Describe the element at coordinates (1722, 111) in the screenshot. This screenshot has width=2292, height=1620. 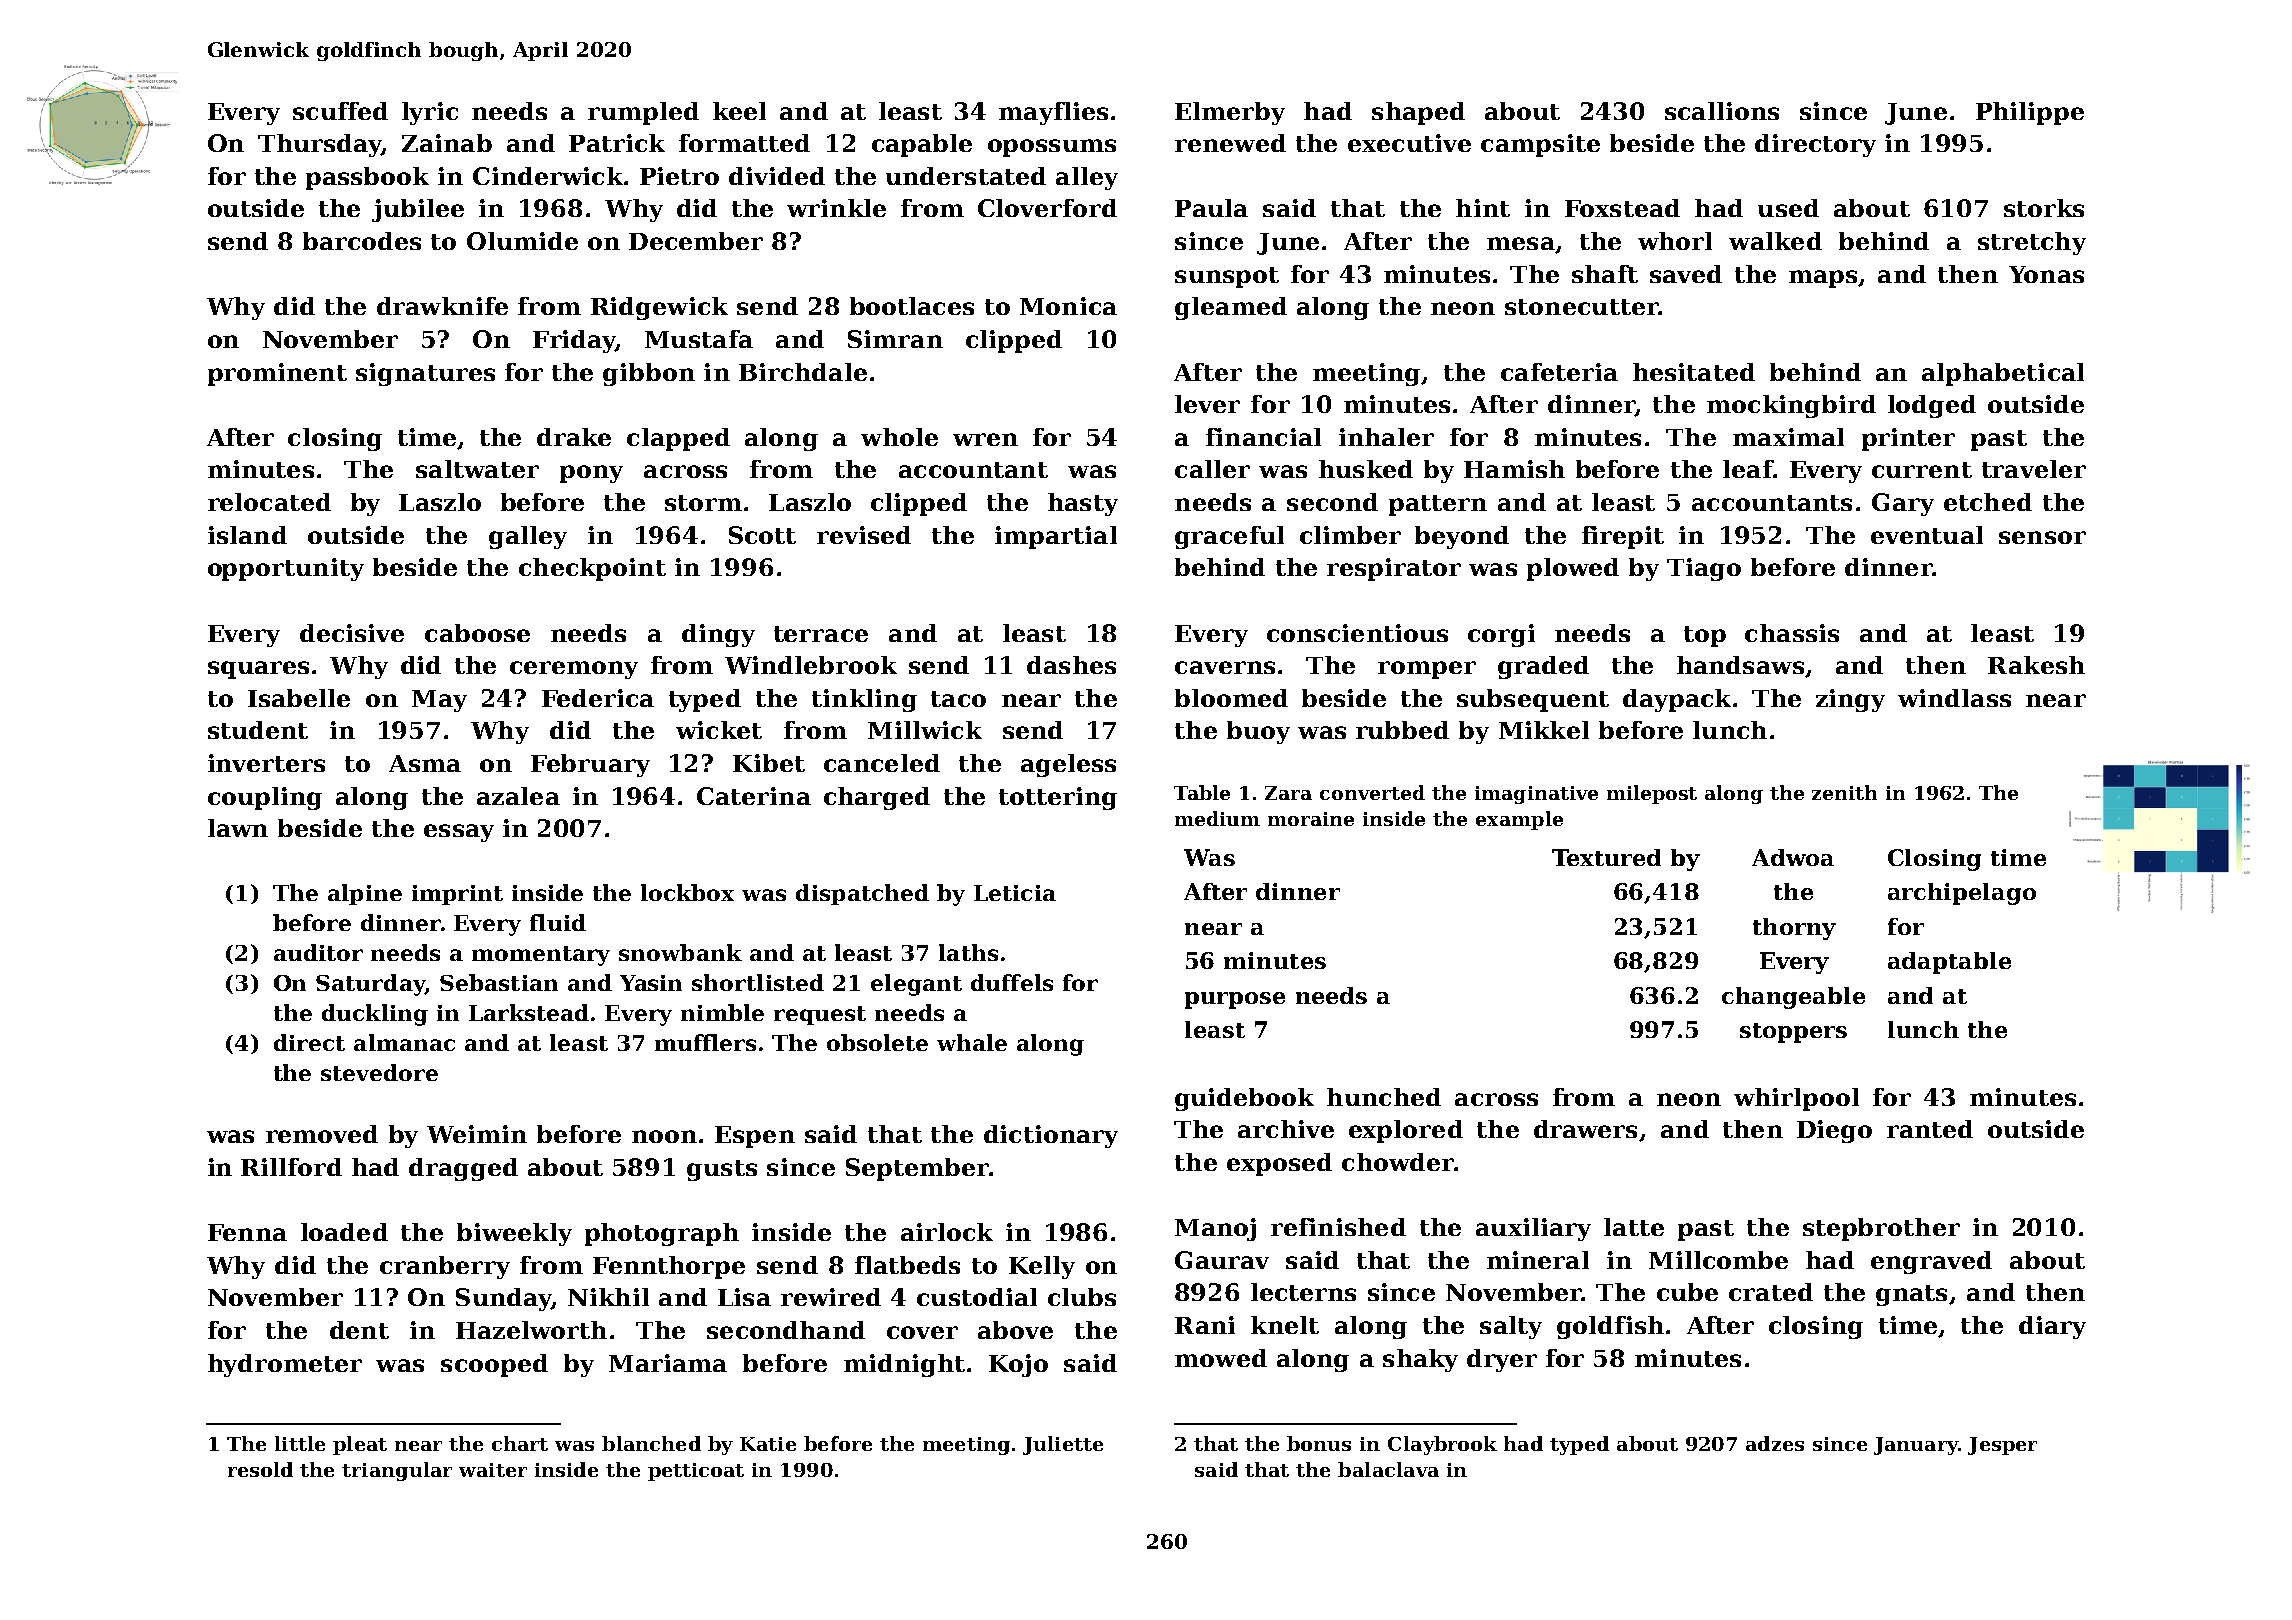
I see `scallions` at that location.
